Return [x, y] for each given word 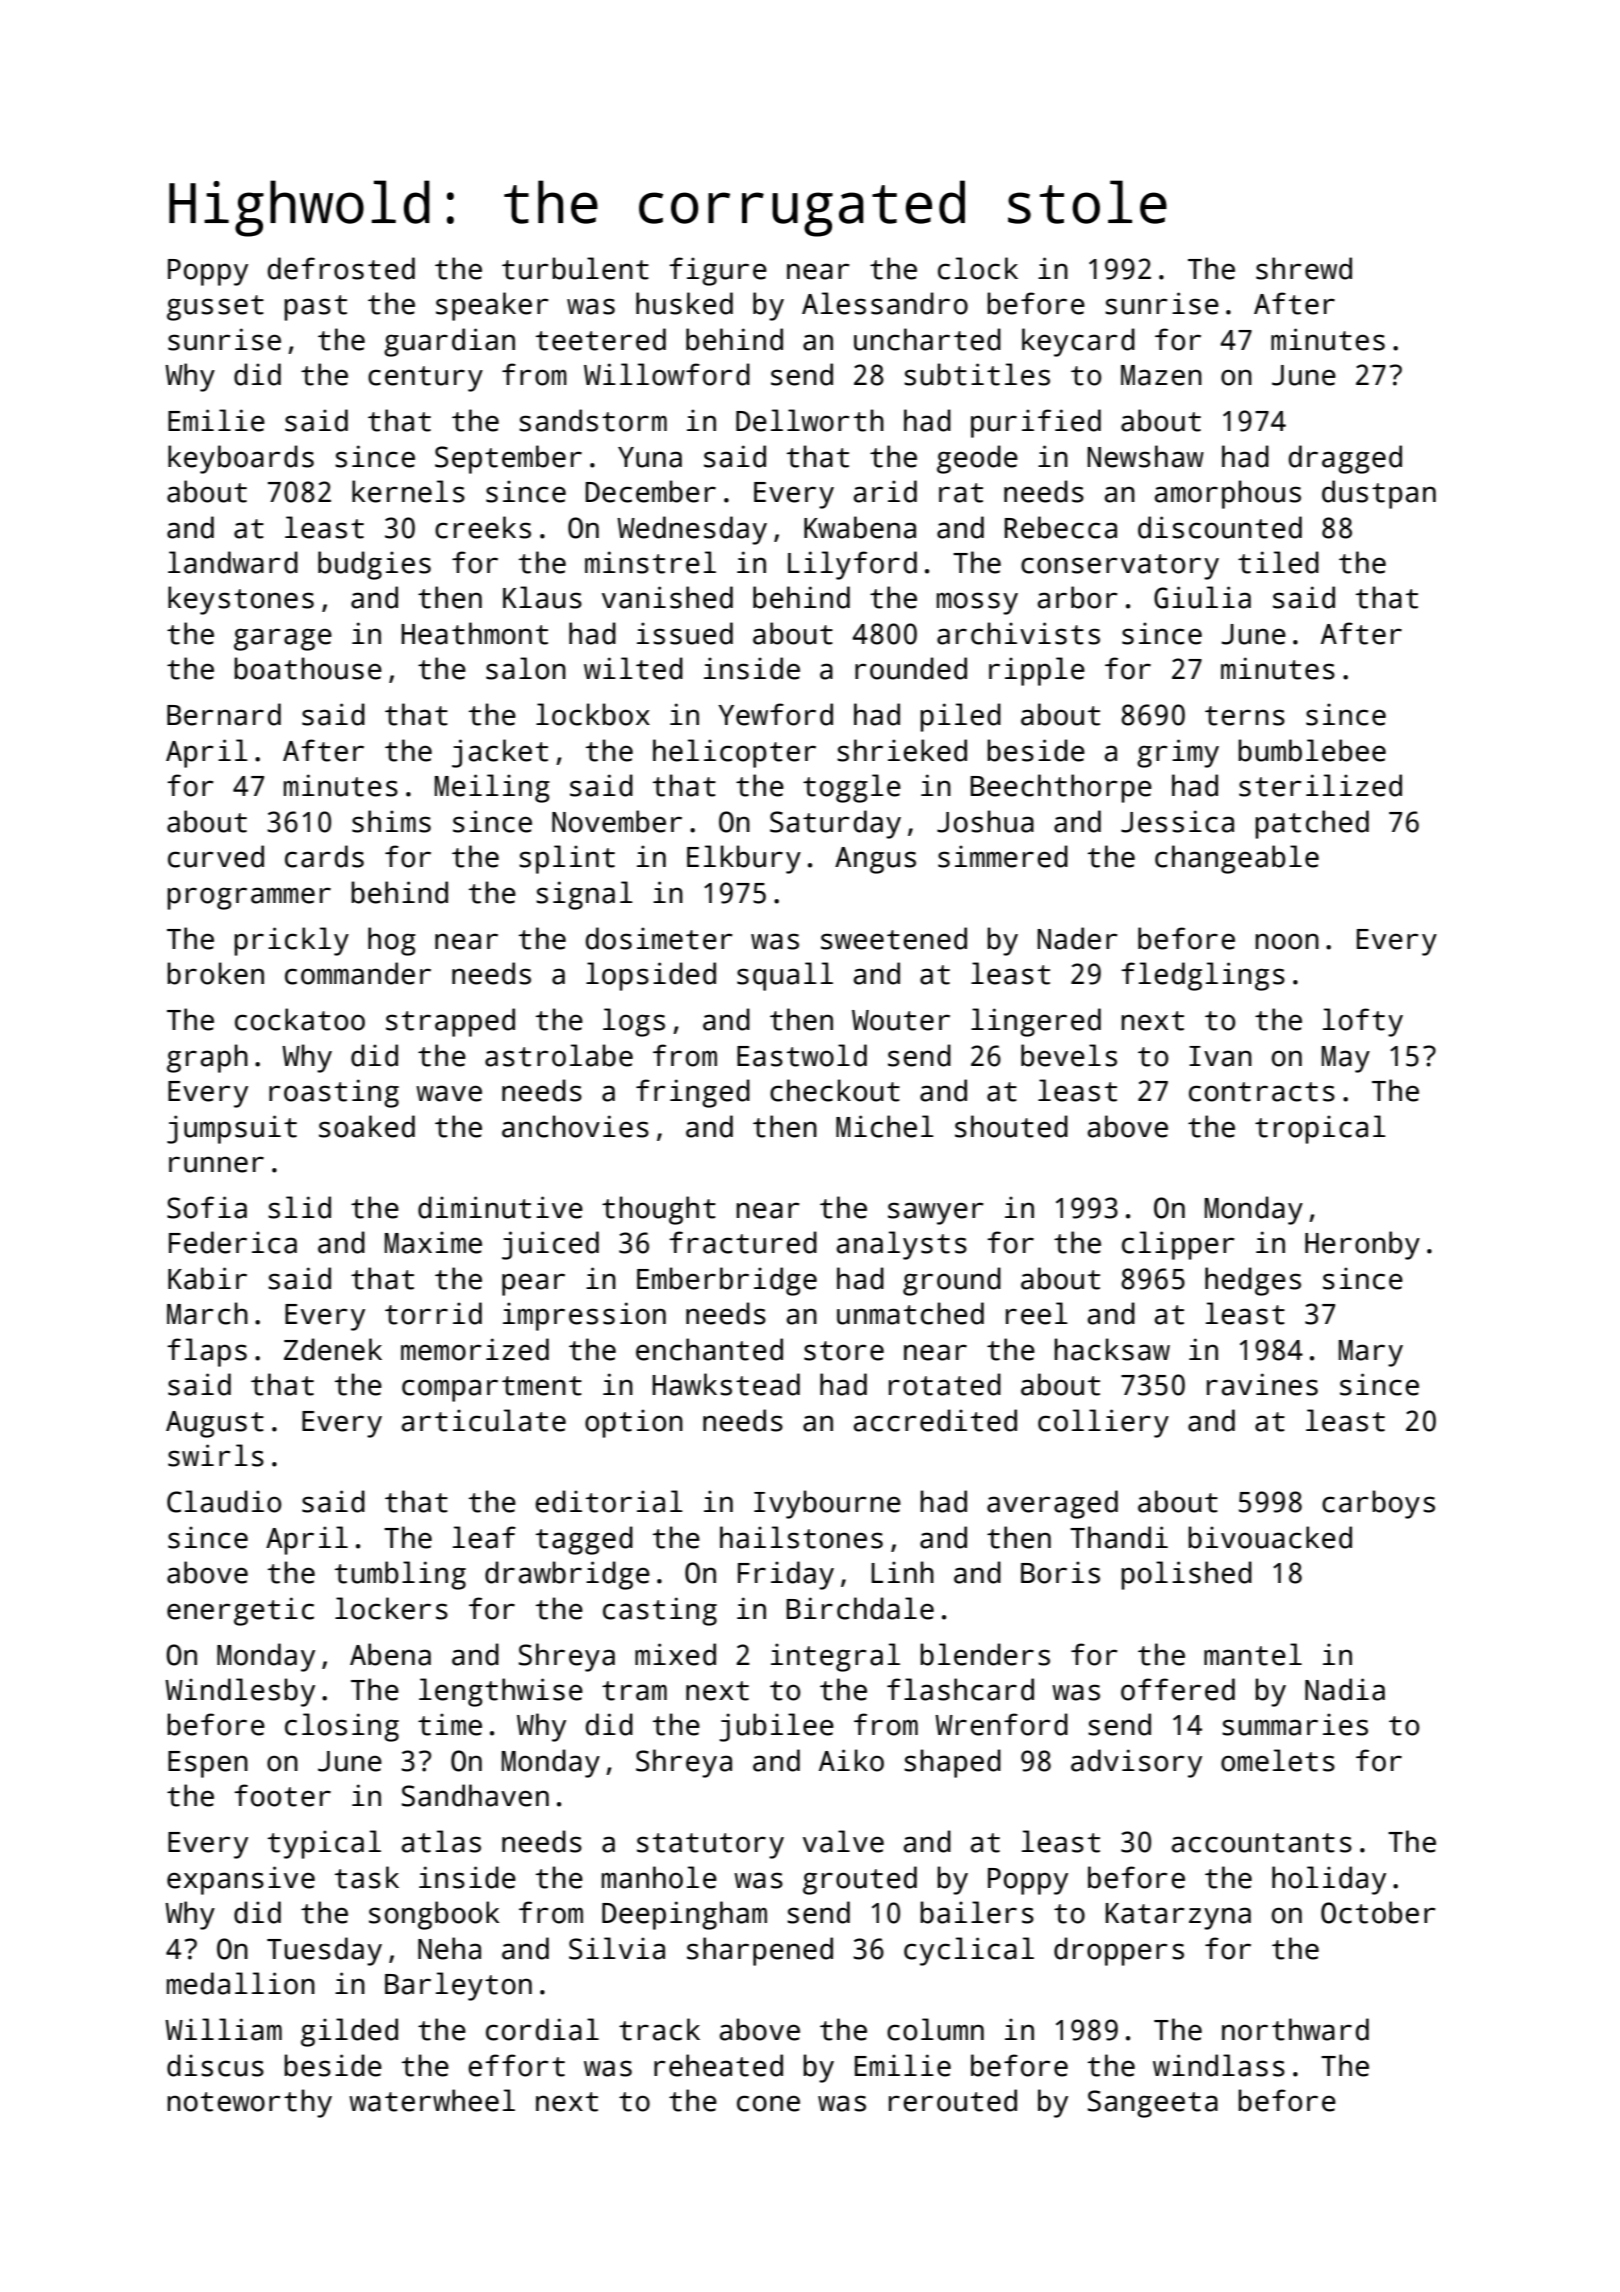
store [844, 1351]
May [1346, 1059]
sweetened [894, 938]
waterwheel [432, 2100]
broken [215, 973]
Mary [1371, 1353]
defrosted [341, 268]
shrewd [1304, 268]
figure [718, 271]
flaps [207, 1352]
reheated [718, 2065]
